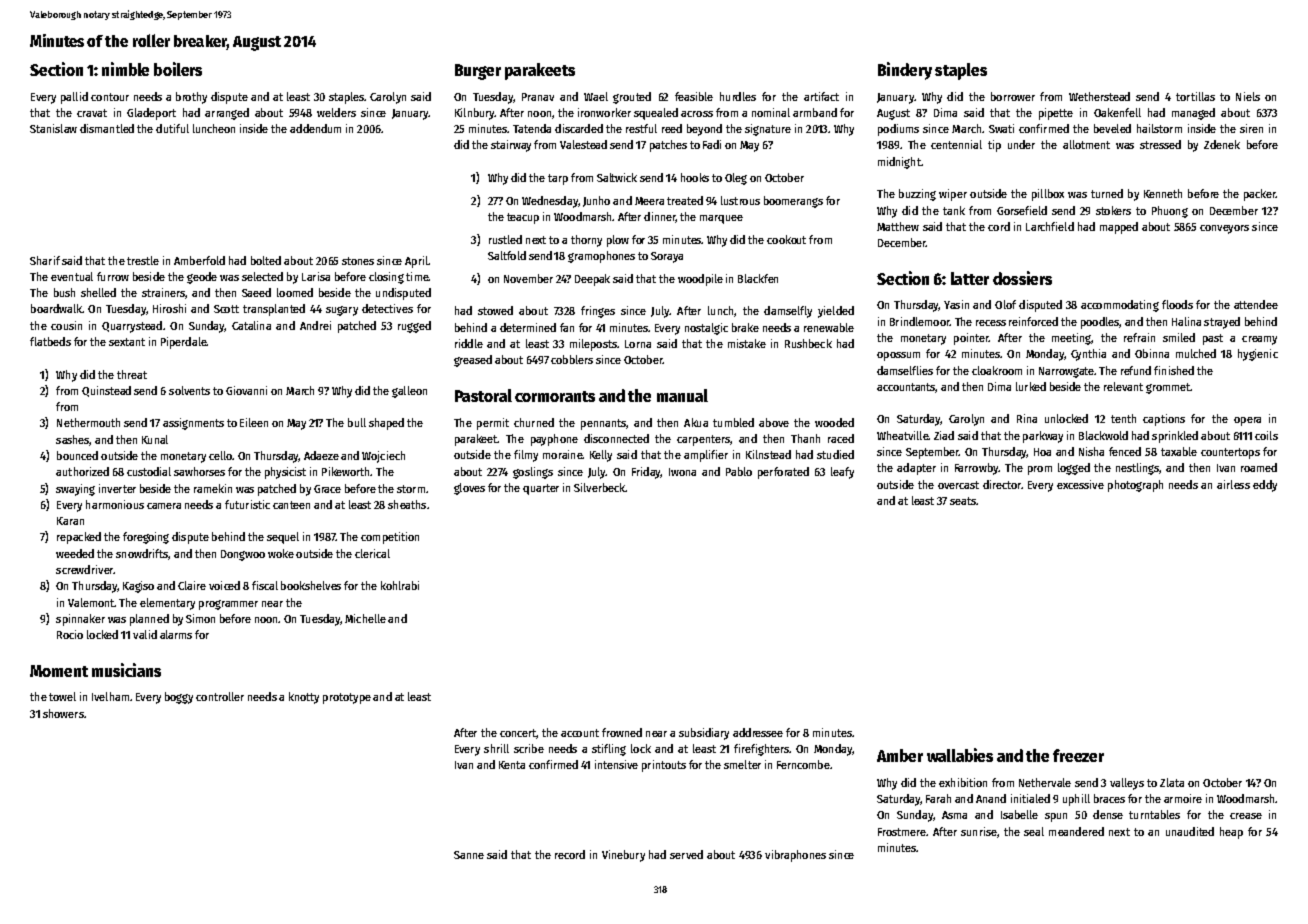  Describe the element at coordinates (905, 71) in the image. I see `Bindery` at that location.
